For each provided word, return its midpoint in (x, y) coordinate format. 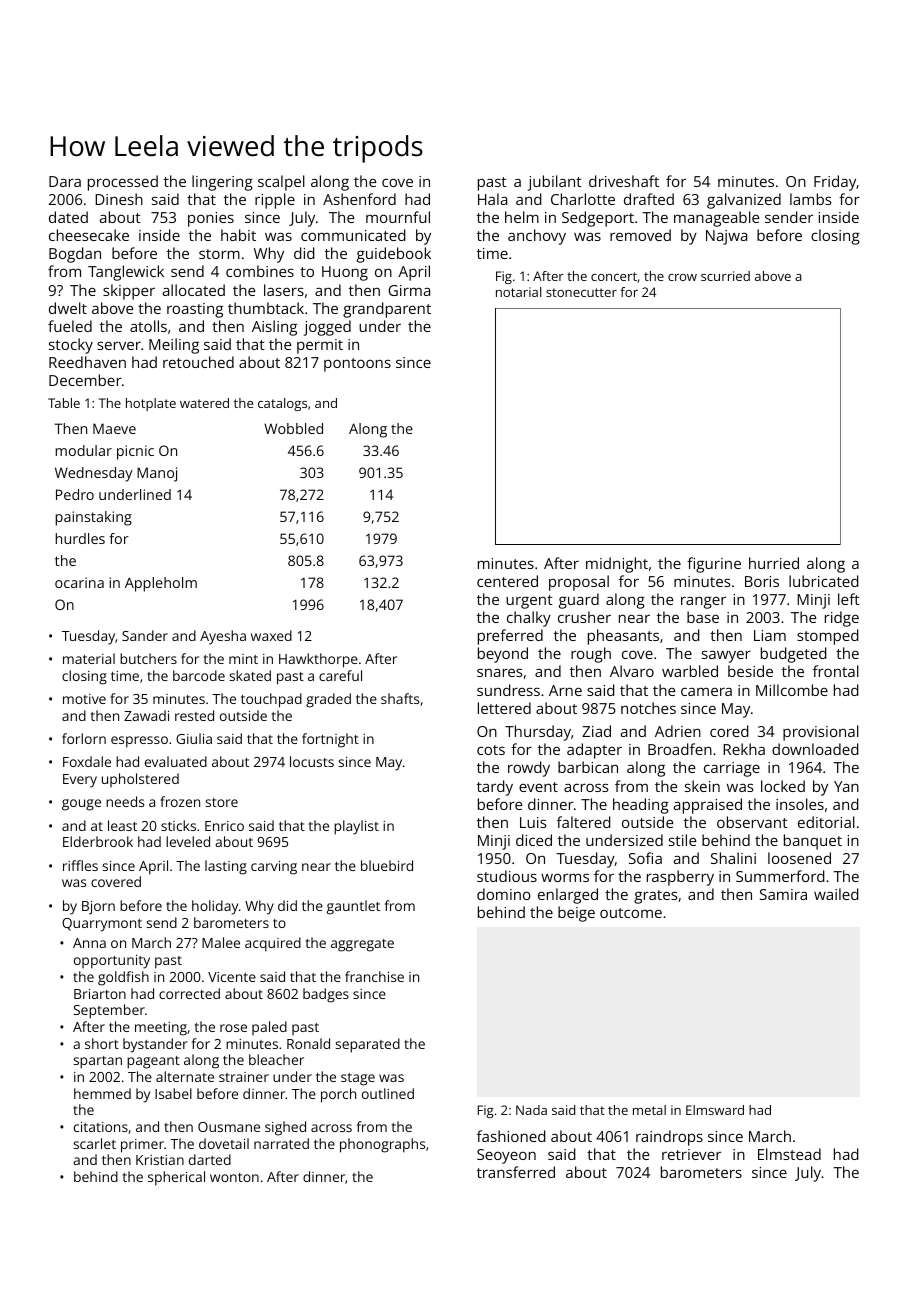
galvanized (744, 201)
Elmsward (715, 1110)
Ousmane (229, 1127)
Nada (531, 1110)
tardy (495, 788)
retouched (198, 362)
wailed (836, 894)
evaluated (176, 761)
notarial (518, 292)
